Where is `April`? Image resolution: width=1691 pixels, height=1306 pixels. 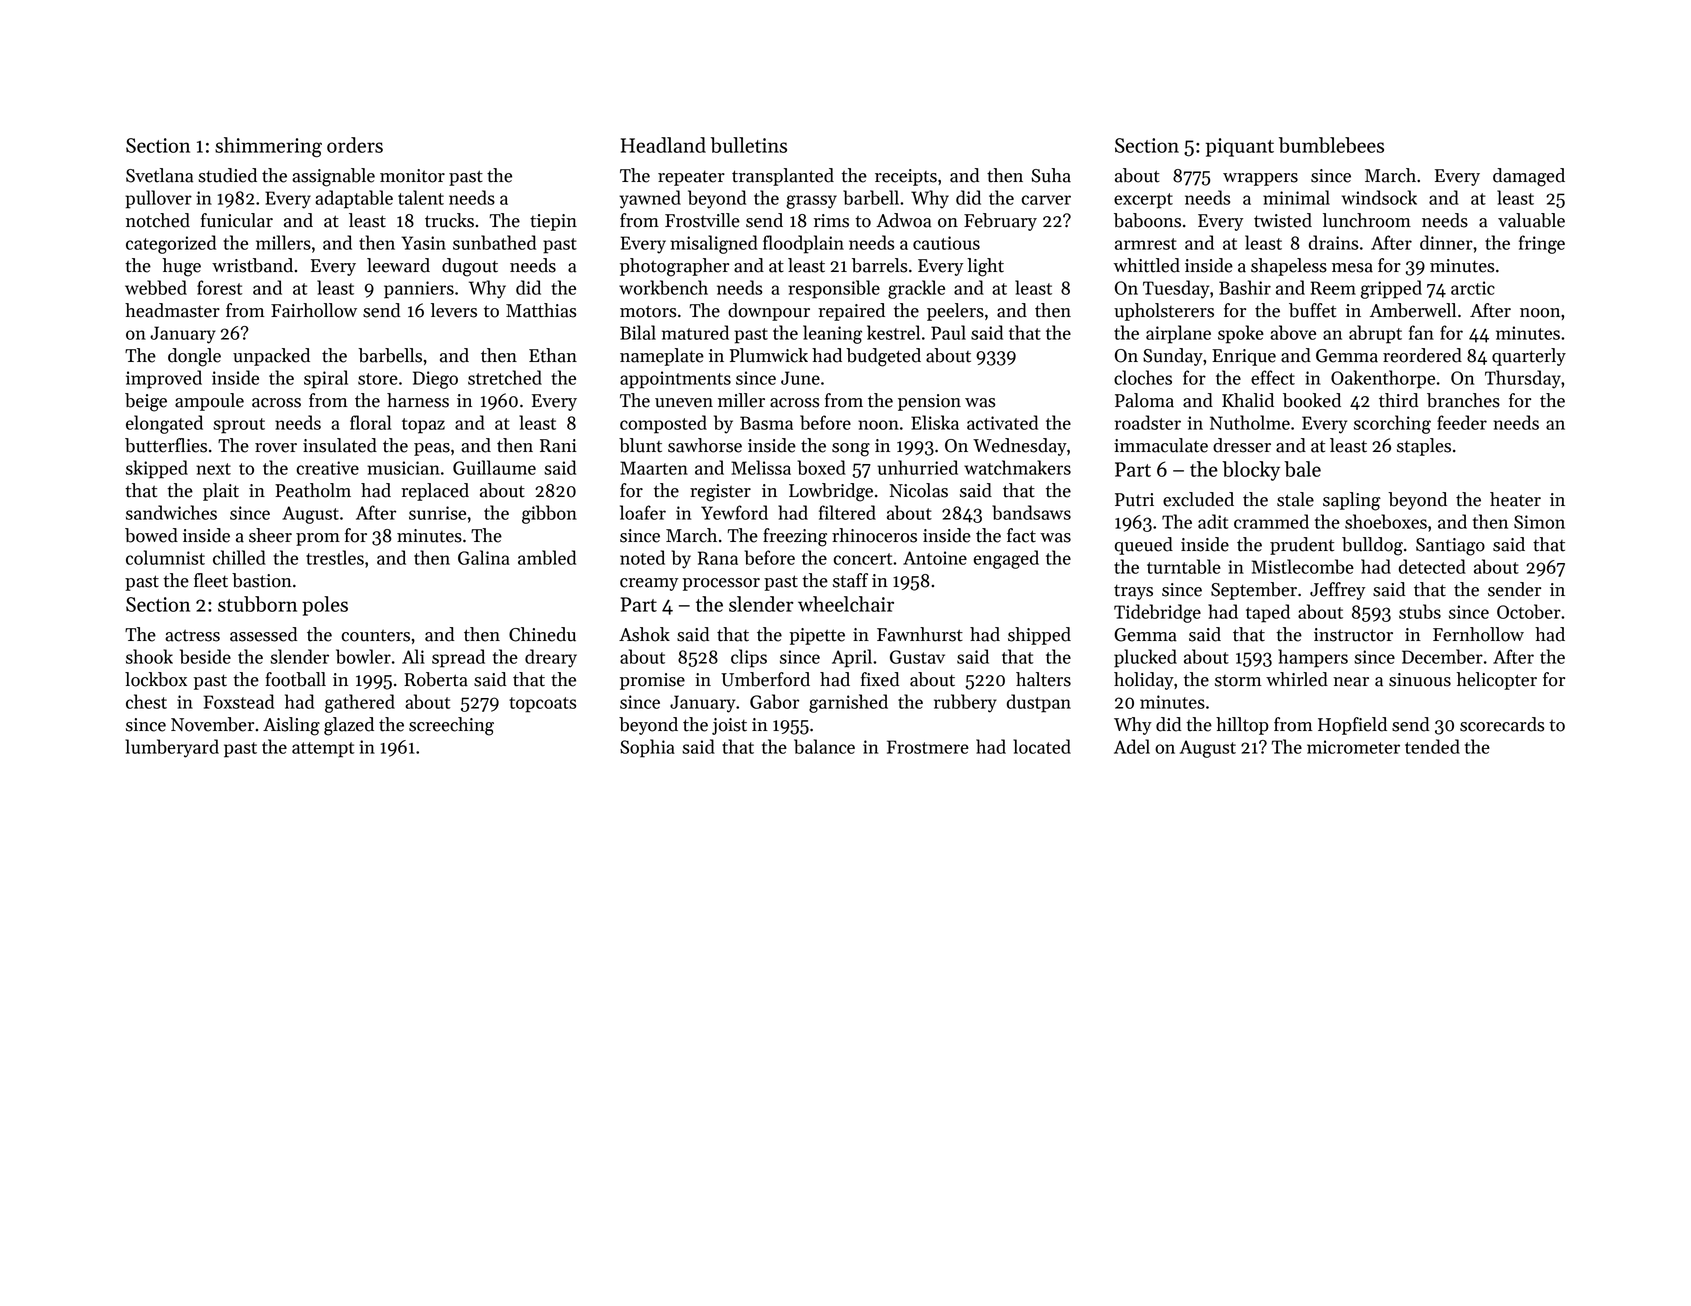 April is located at coordinates (852, 658).
